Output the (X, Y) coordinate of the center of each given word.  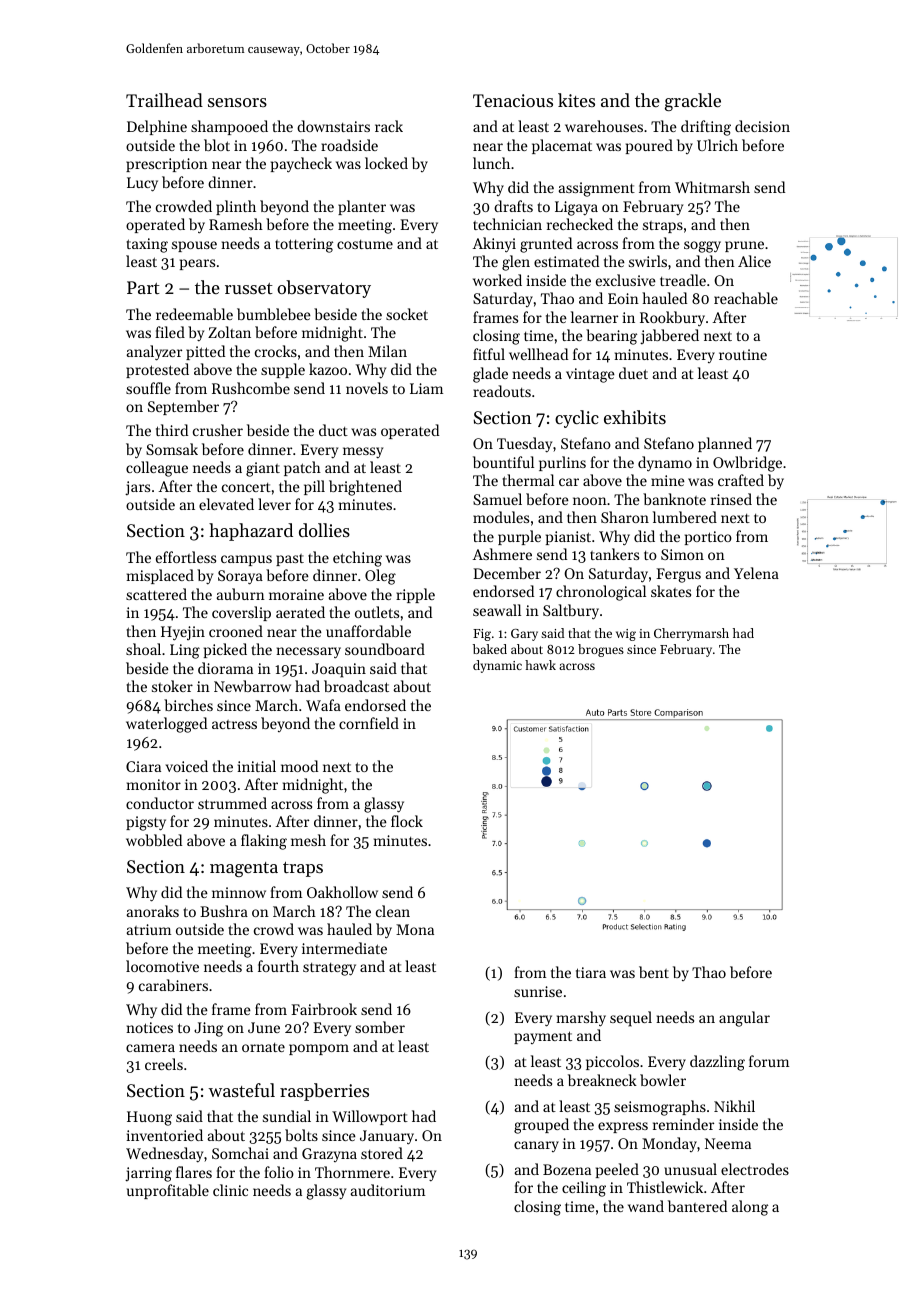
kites (576, 100)
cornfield (369, 723)
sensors (237, 102)
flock (407, 821)
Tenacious (513, 100)
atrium (149, 929)
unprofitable (168, 1191)
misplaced (160, 576)
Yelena (756, 573)
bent (654, 972)
